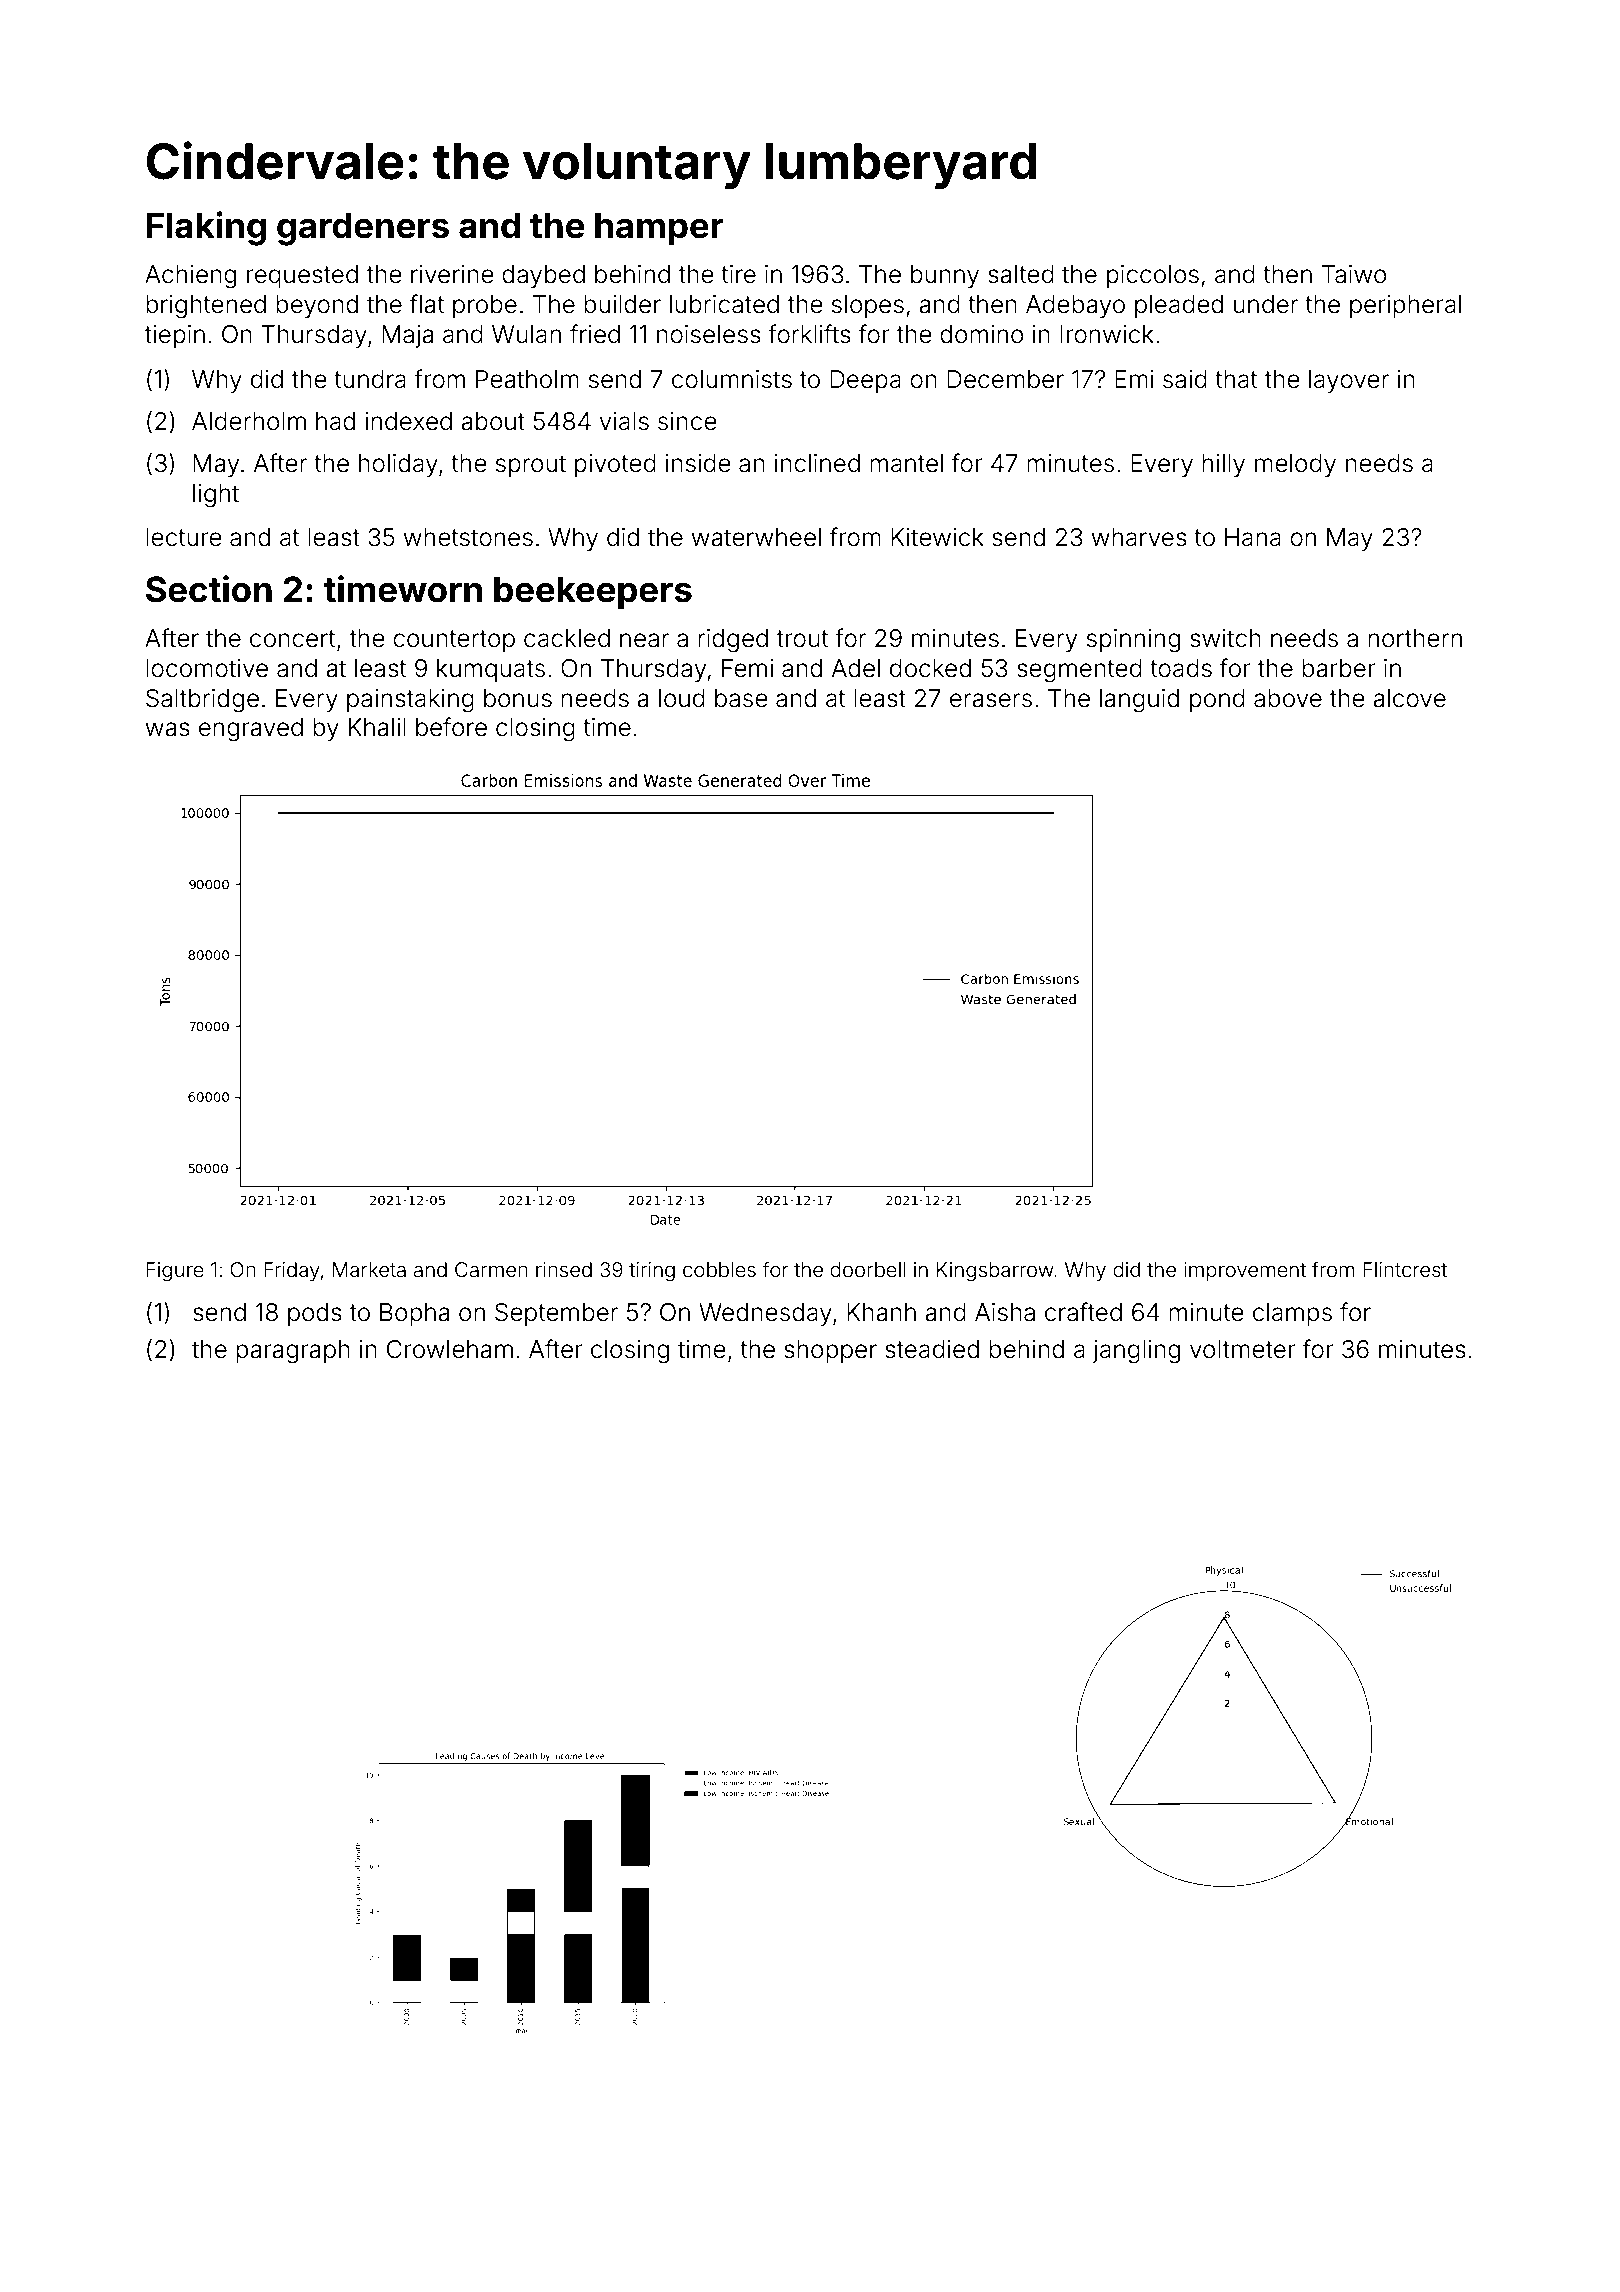  What do you see at coordinates (1405, 1269) in the screenshot?
I see `Flintcrest` at bounding box center [1405, 1269].
